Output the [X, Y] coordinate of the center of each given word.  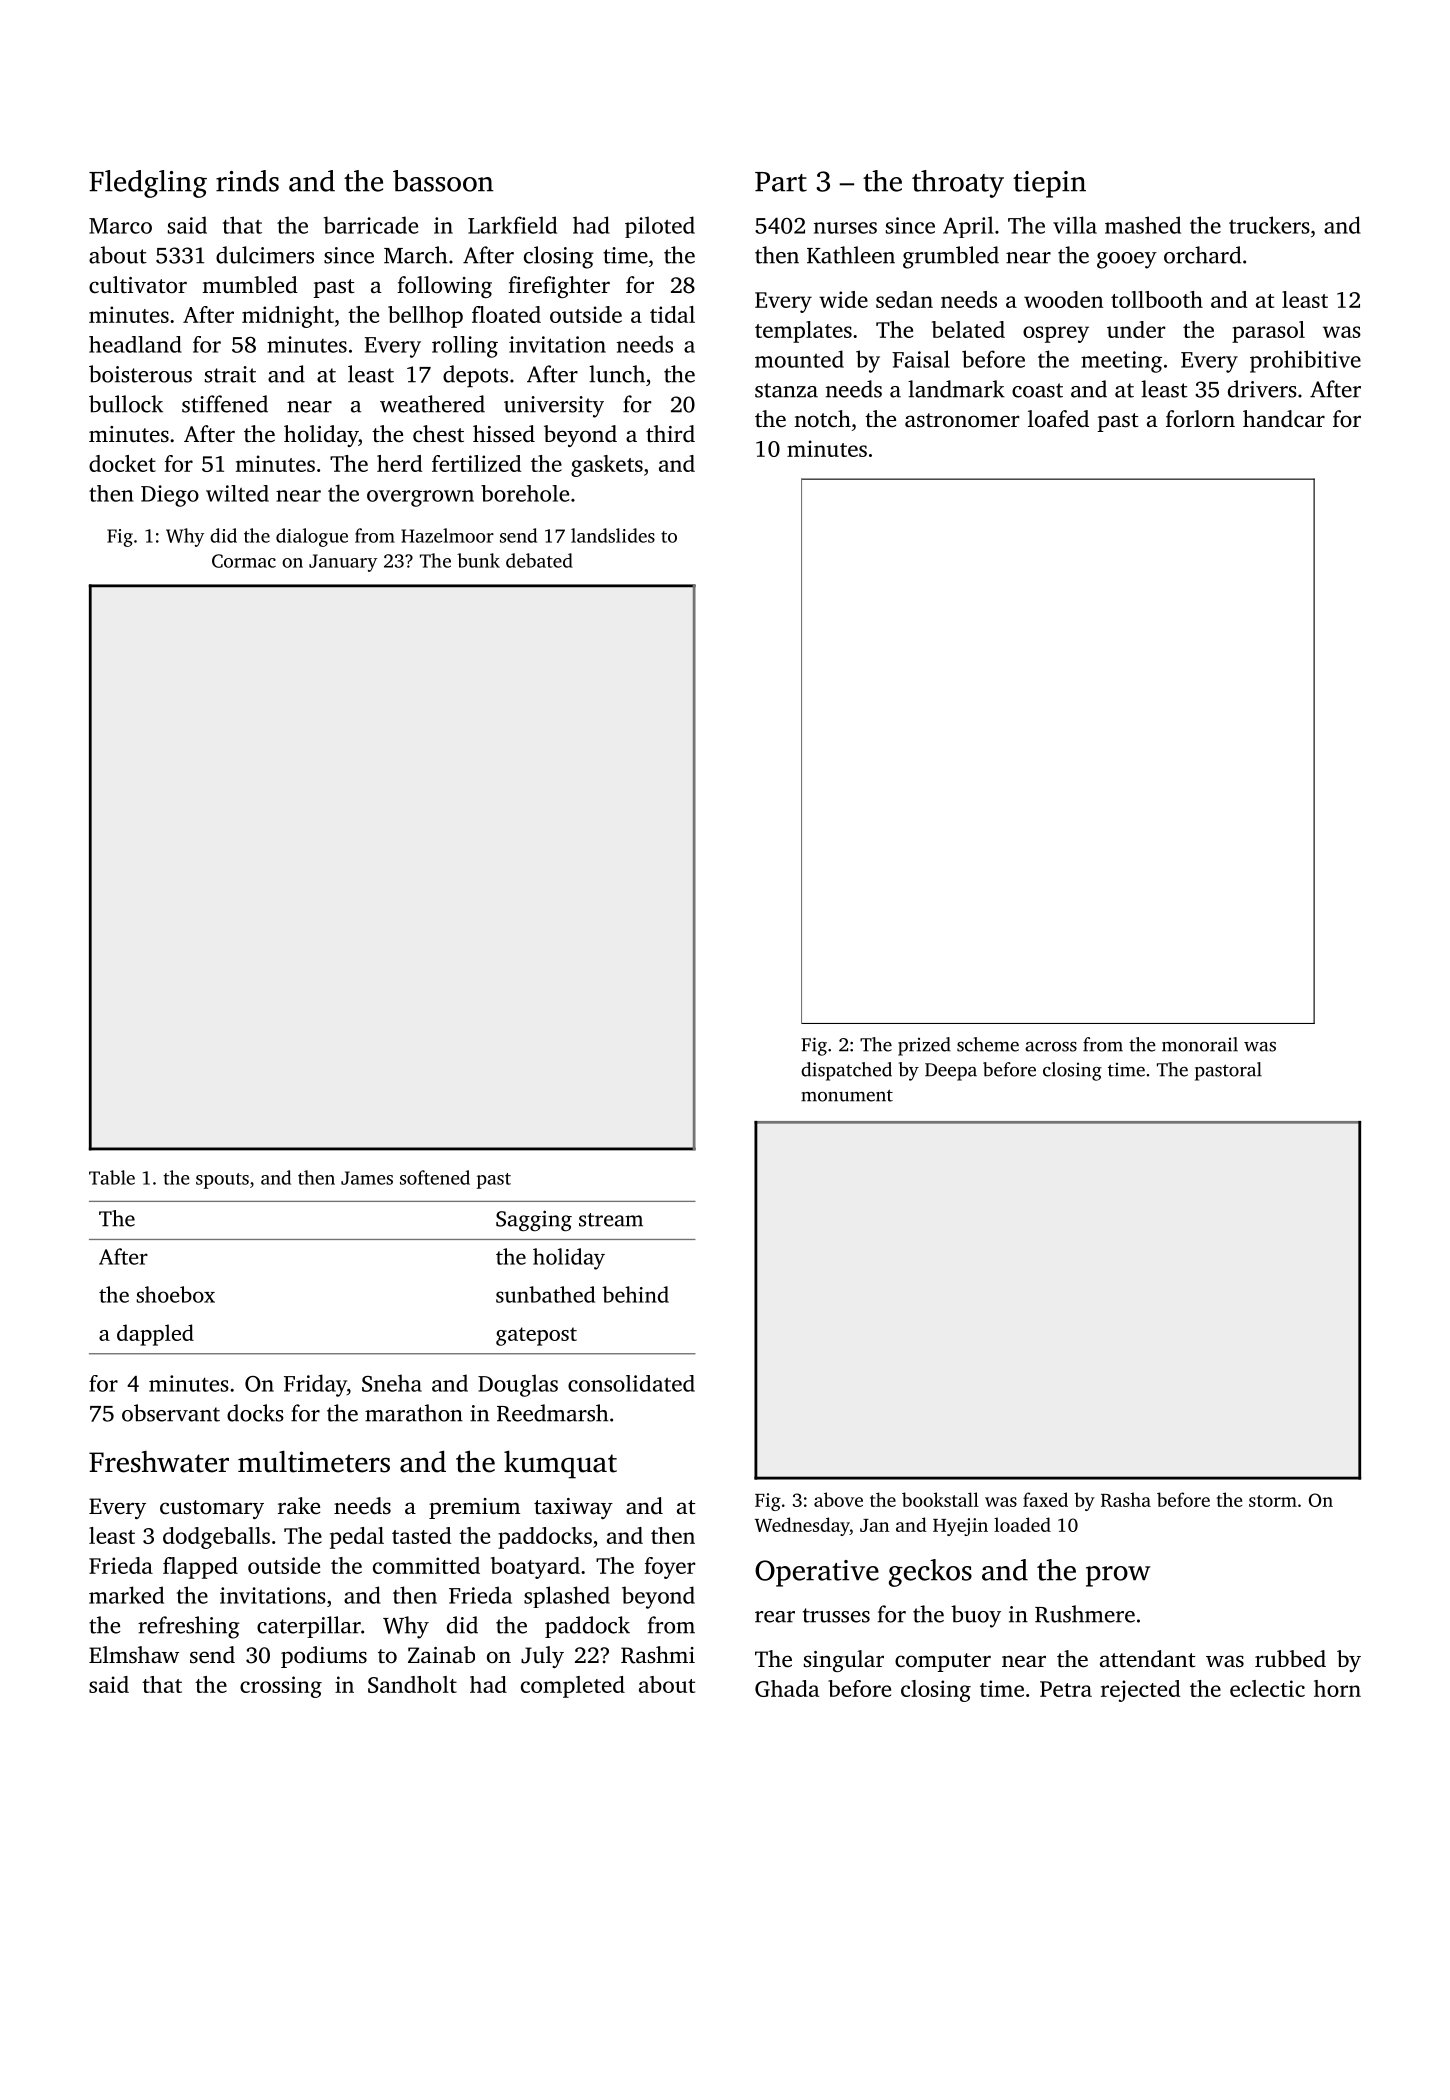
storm [1273, 1501]
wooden [1063, 299]
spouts [222, 1181]
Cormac [244, 561]
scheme [988, 1044]
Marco [120, 226]
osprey [1056, 334]
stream [611, 1220]
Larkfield [512, 225]
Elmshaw [134, 1655]
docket [122, 463]
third [670, 434]
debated [539, 560]
